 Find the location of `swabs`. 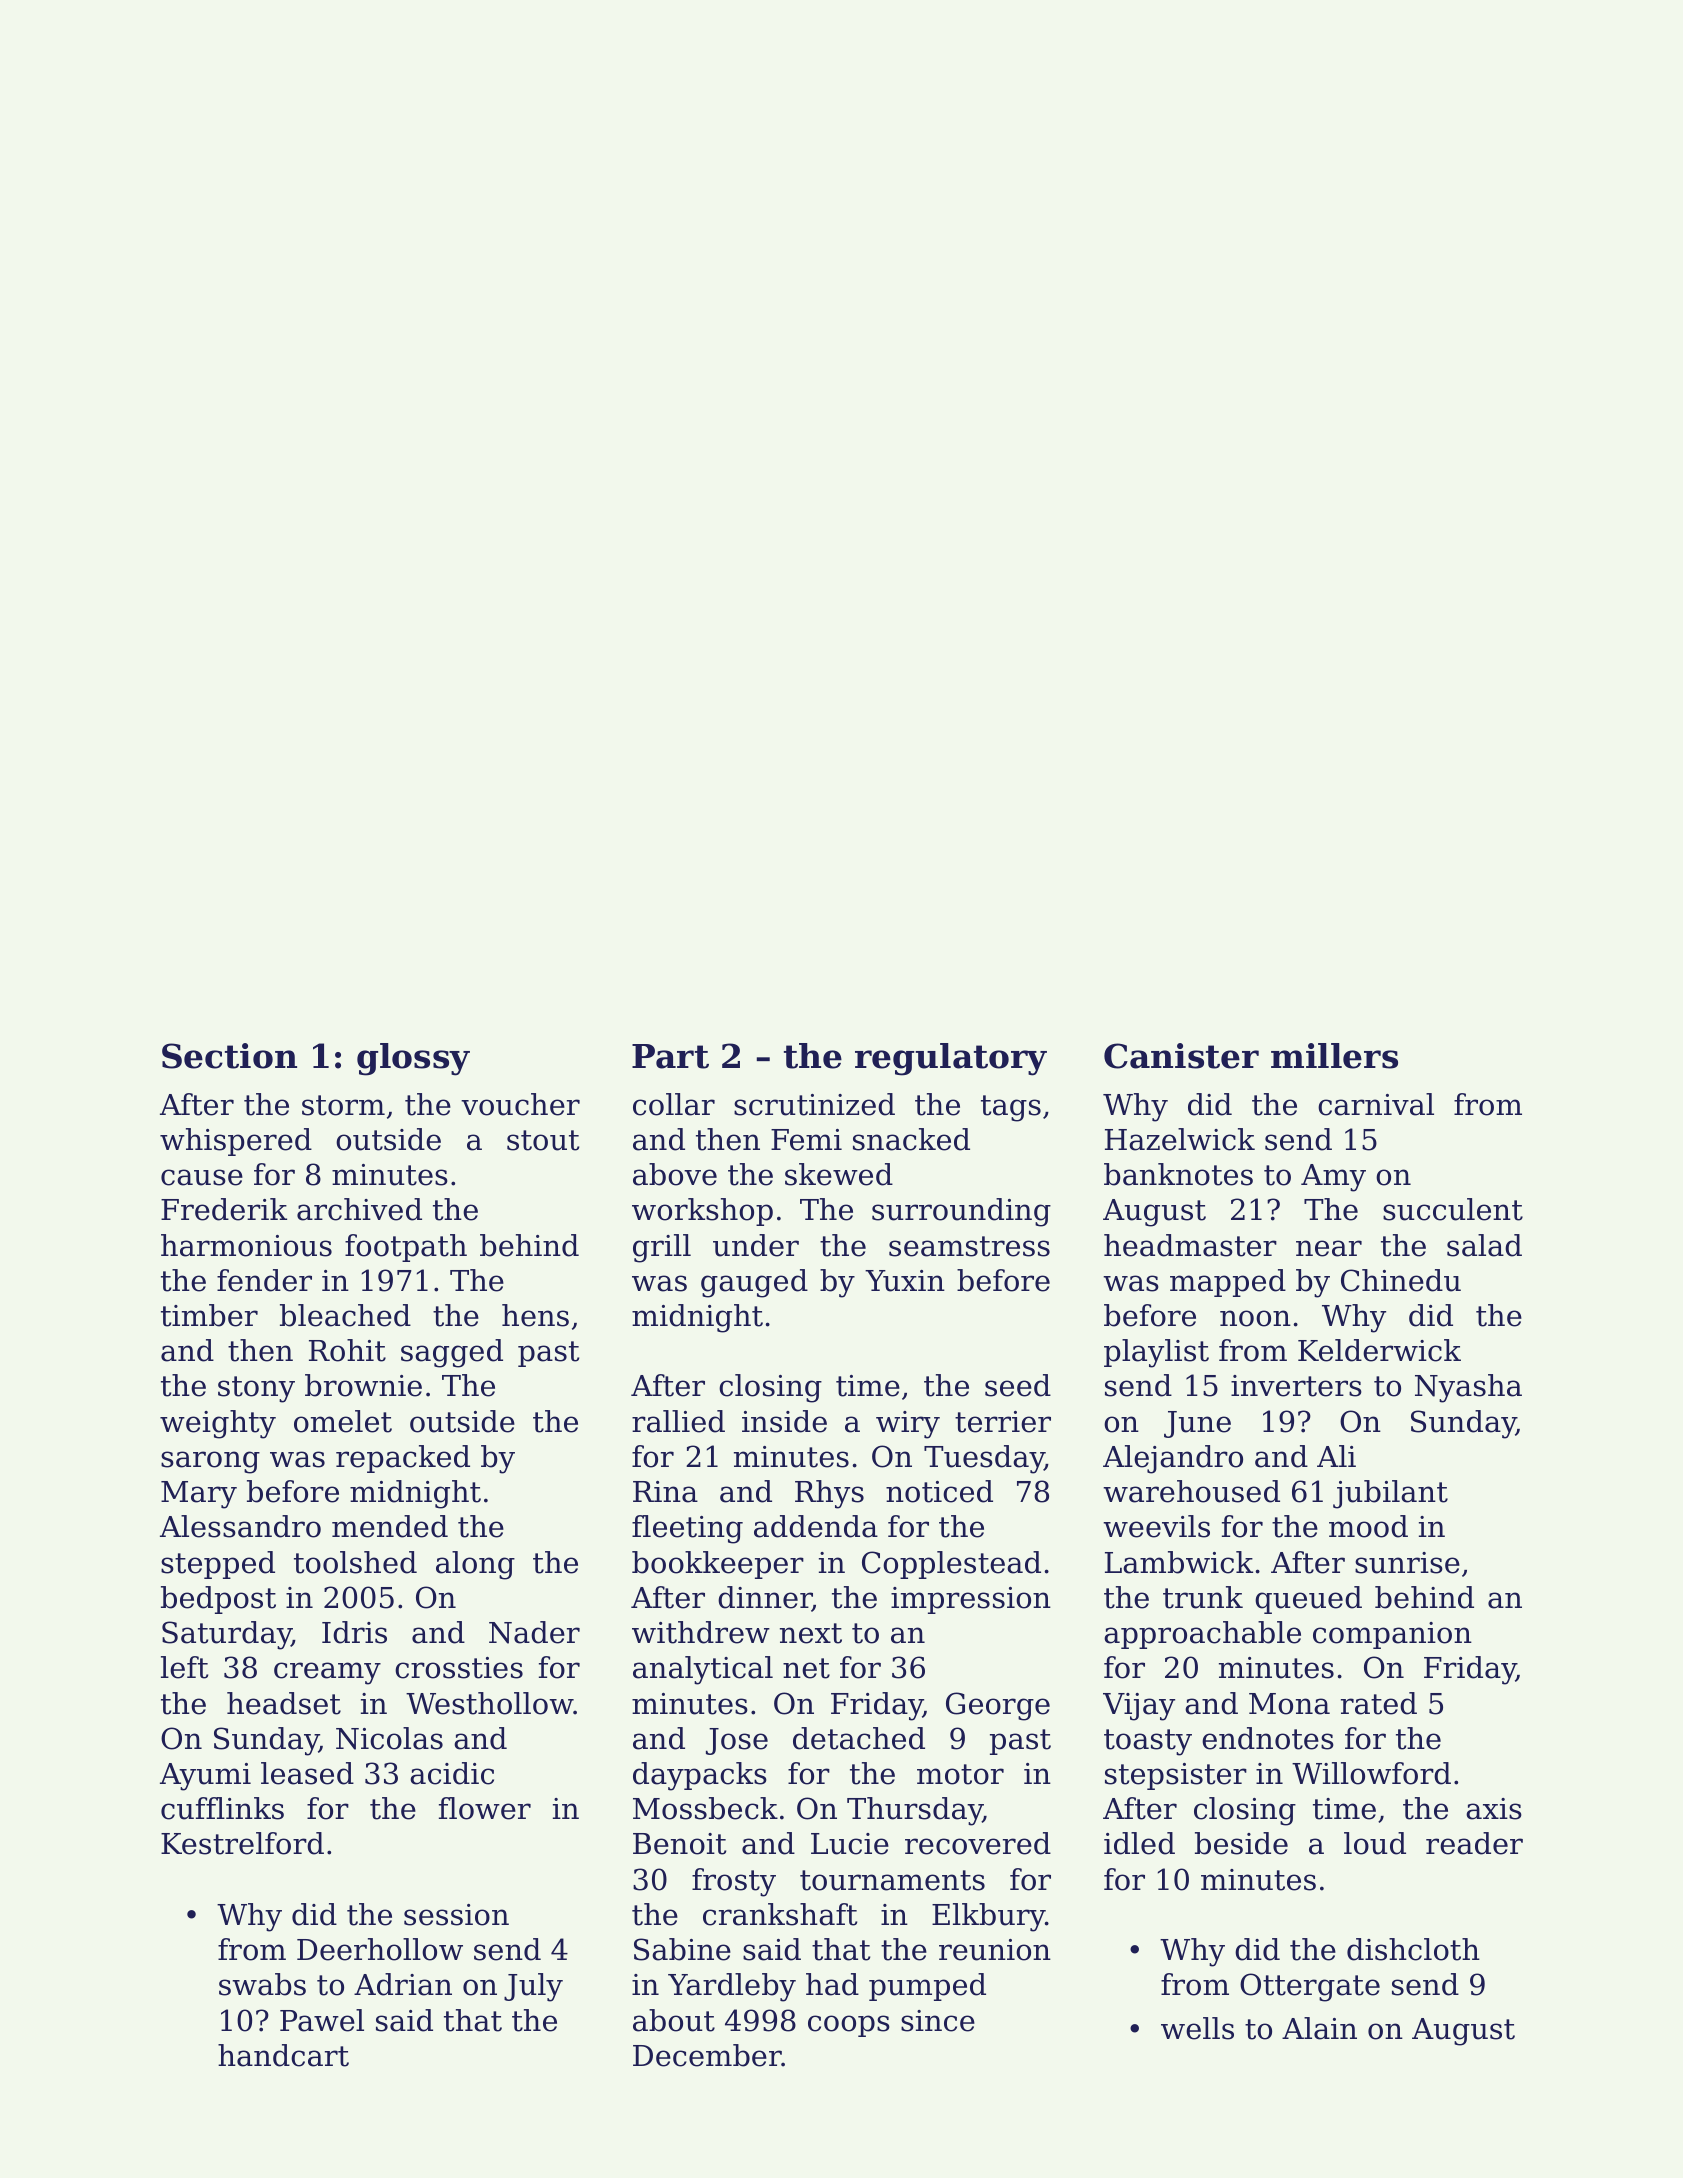

swabs is located at coordinates (262, 1984).
